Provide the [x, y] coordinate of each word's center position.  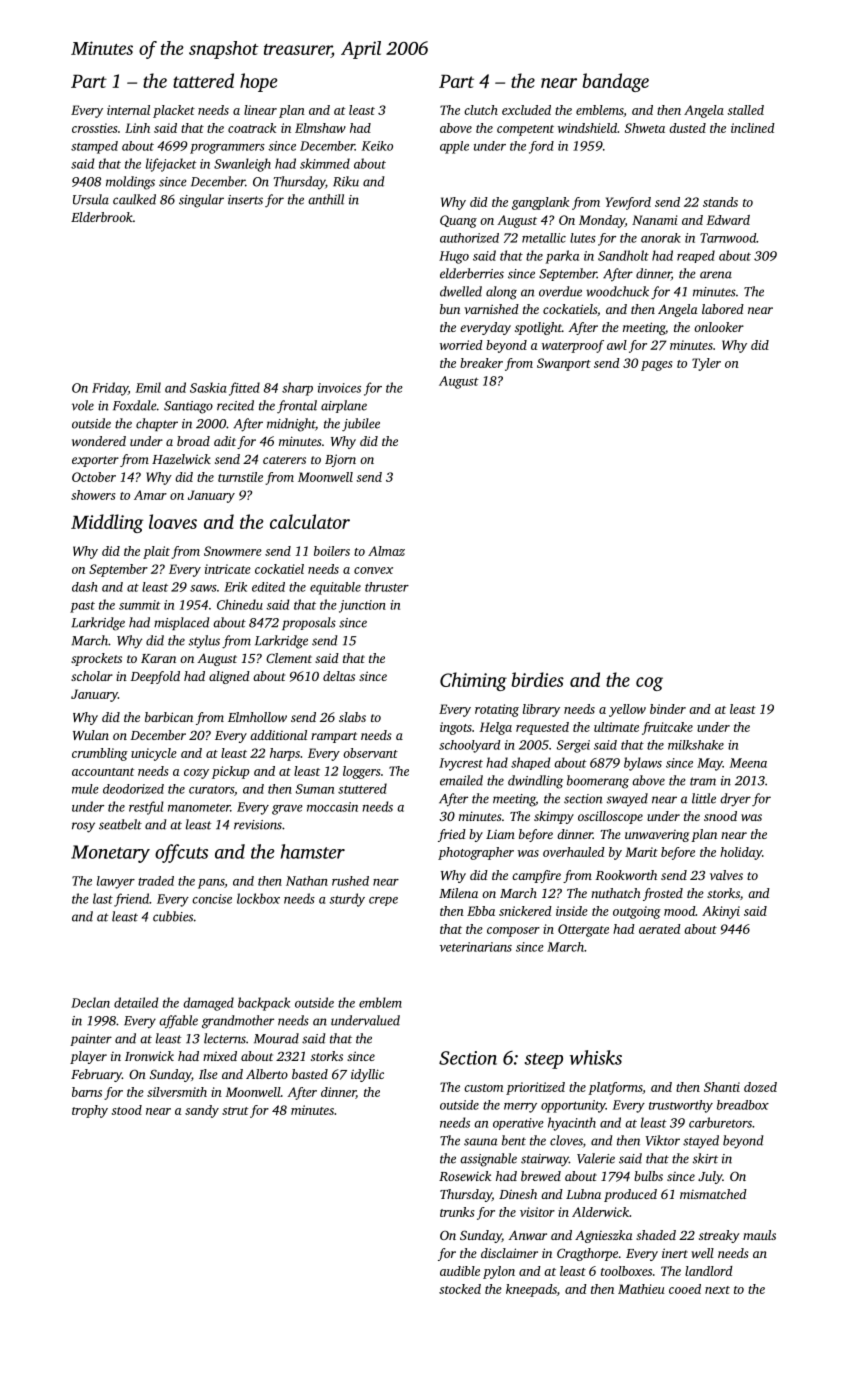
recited [235, 405]
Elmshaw [320, 128]
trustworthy [681, 1106]
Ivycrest [461, 764]
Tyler [706, 364]
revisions [258, 825]
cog [649, 684]
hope [258, 82]
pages [656, 366]
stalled [746, 110]
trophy [90, 1111]
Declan [90, 1002]
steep [543, 1061]
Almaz [386, 551]
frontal [297, 407]
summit [140, 605]
